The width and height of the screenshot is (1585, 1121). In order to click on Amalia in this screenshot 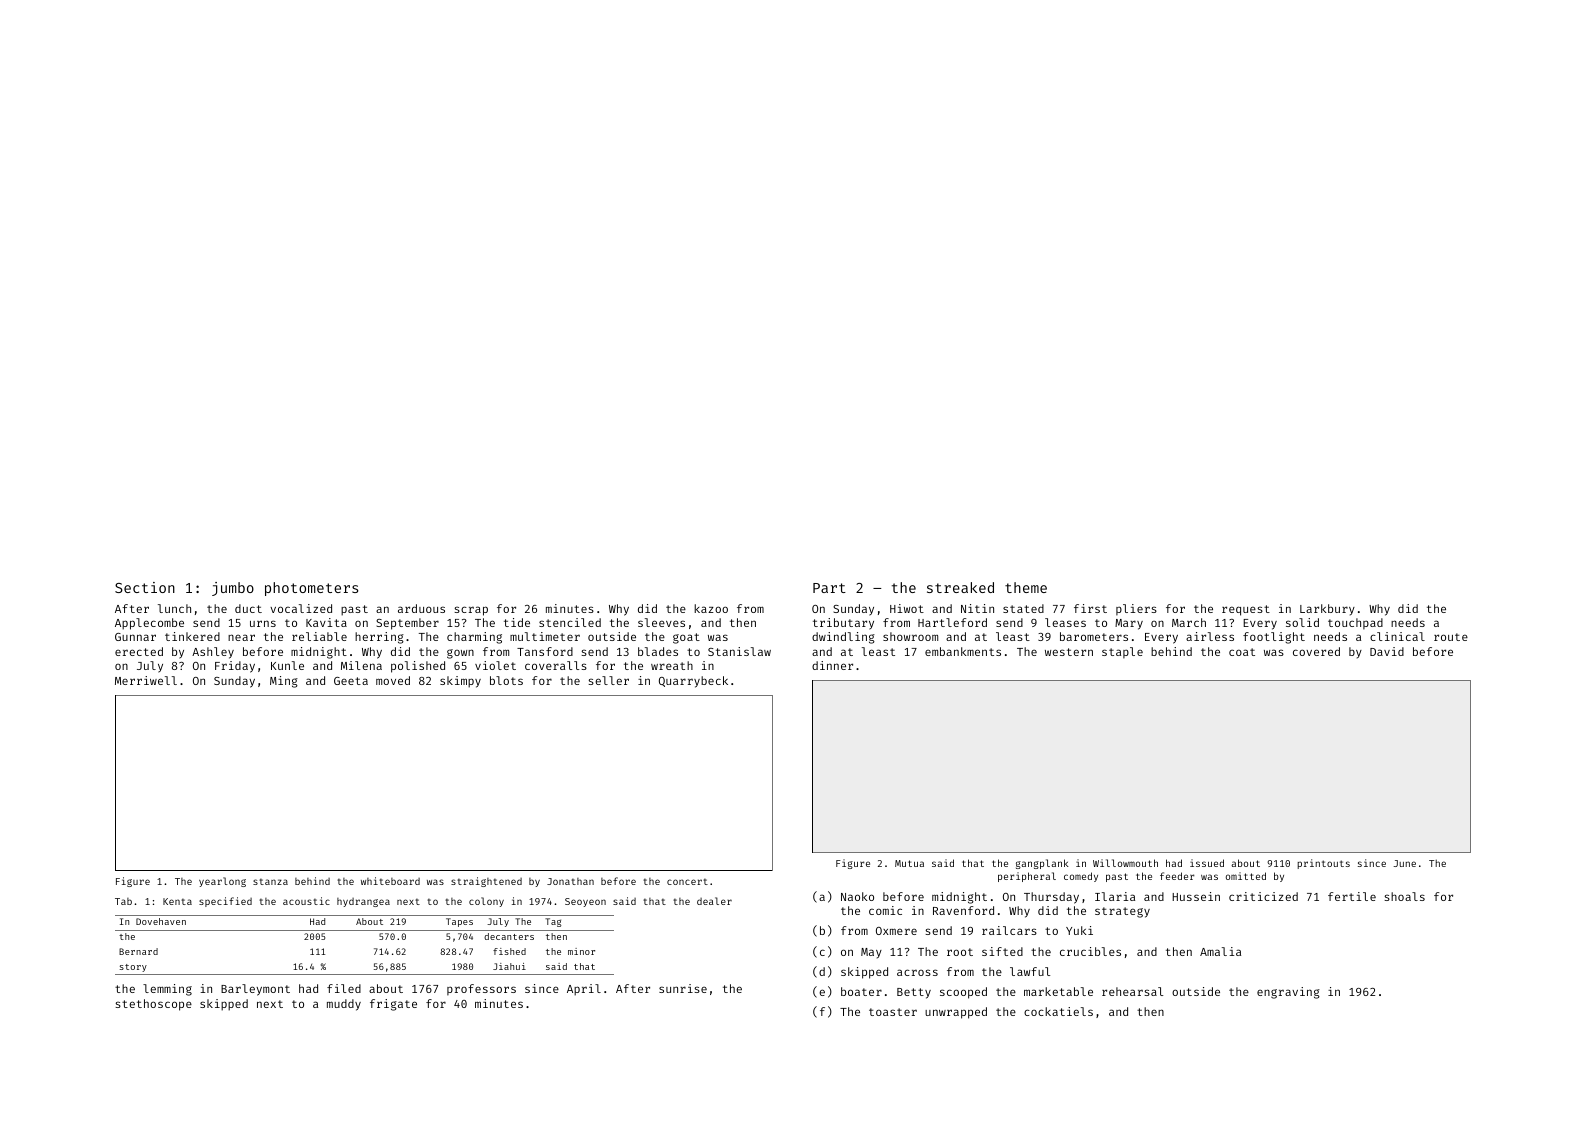, I will do `click(1220, 951)`.
